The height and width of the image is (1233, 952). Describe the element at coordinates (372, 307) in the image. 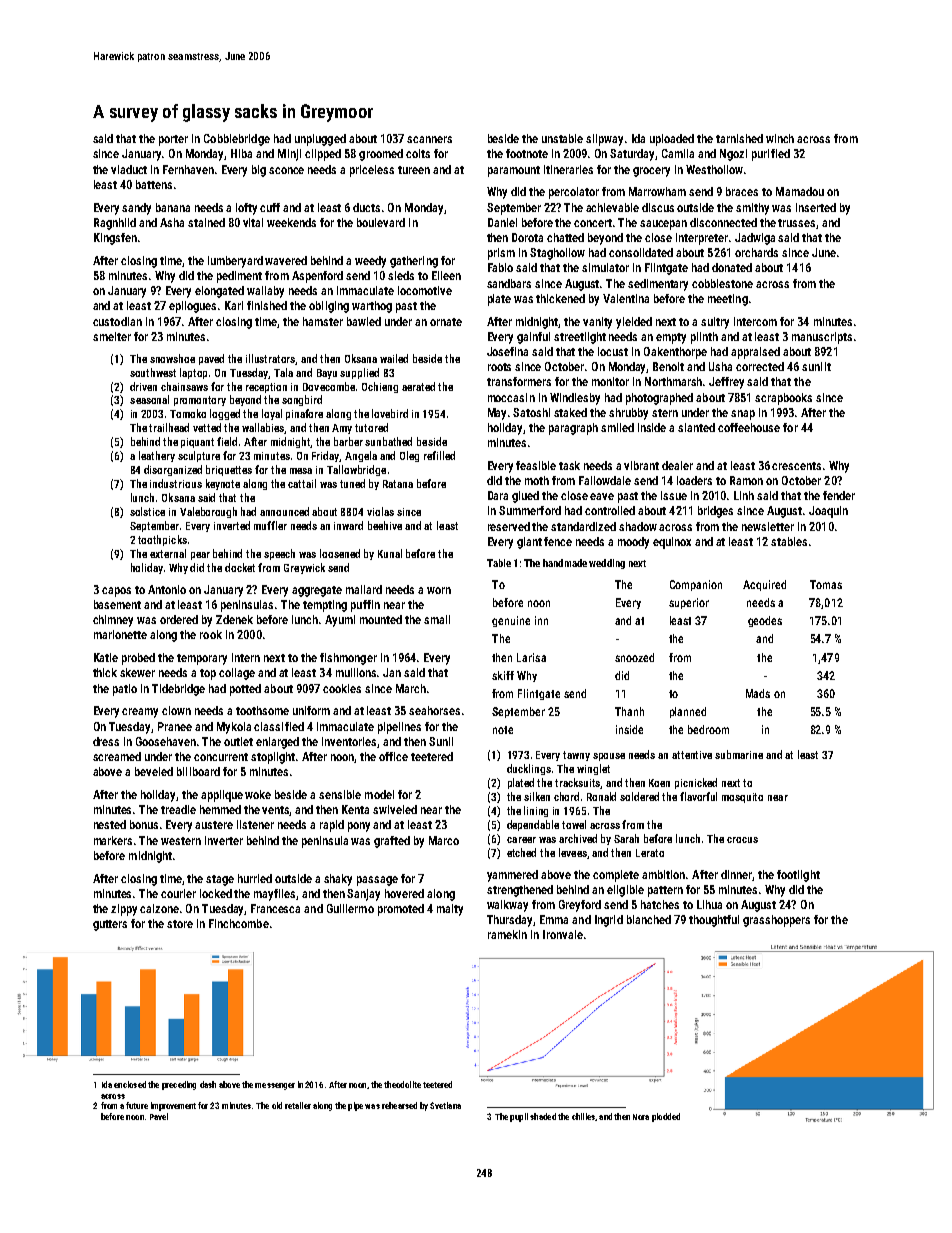

I see `warthog` at that location.
